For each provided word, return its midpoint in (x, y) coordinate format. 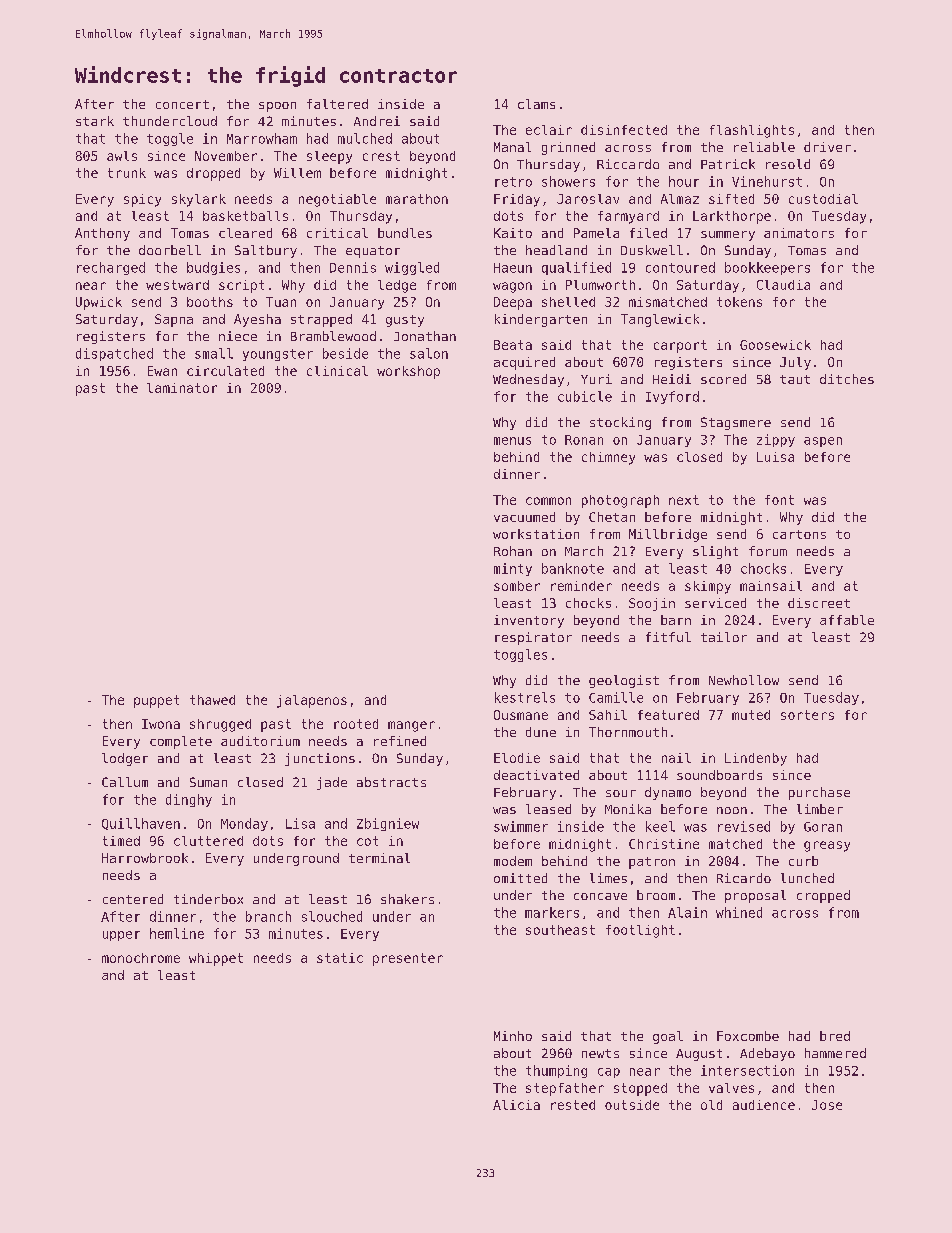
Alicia (516, 1105)
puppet (156, 701)
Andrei (377, 121)
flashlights (752, 131)
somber (517, 586)
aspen (823, 442)
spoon (277, 107)
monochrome (141, 958)
